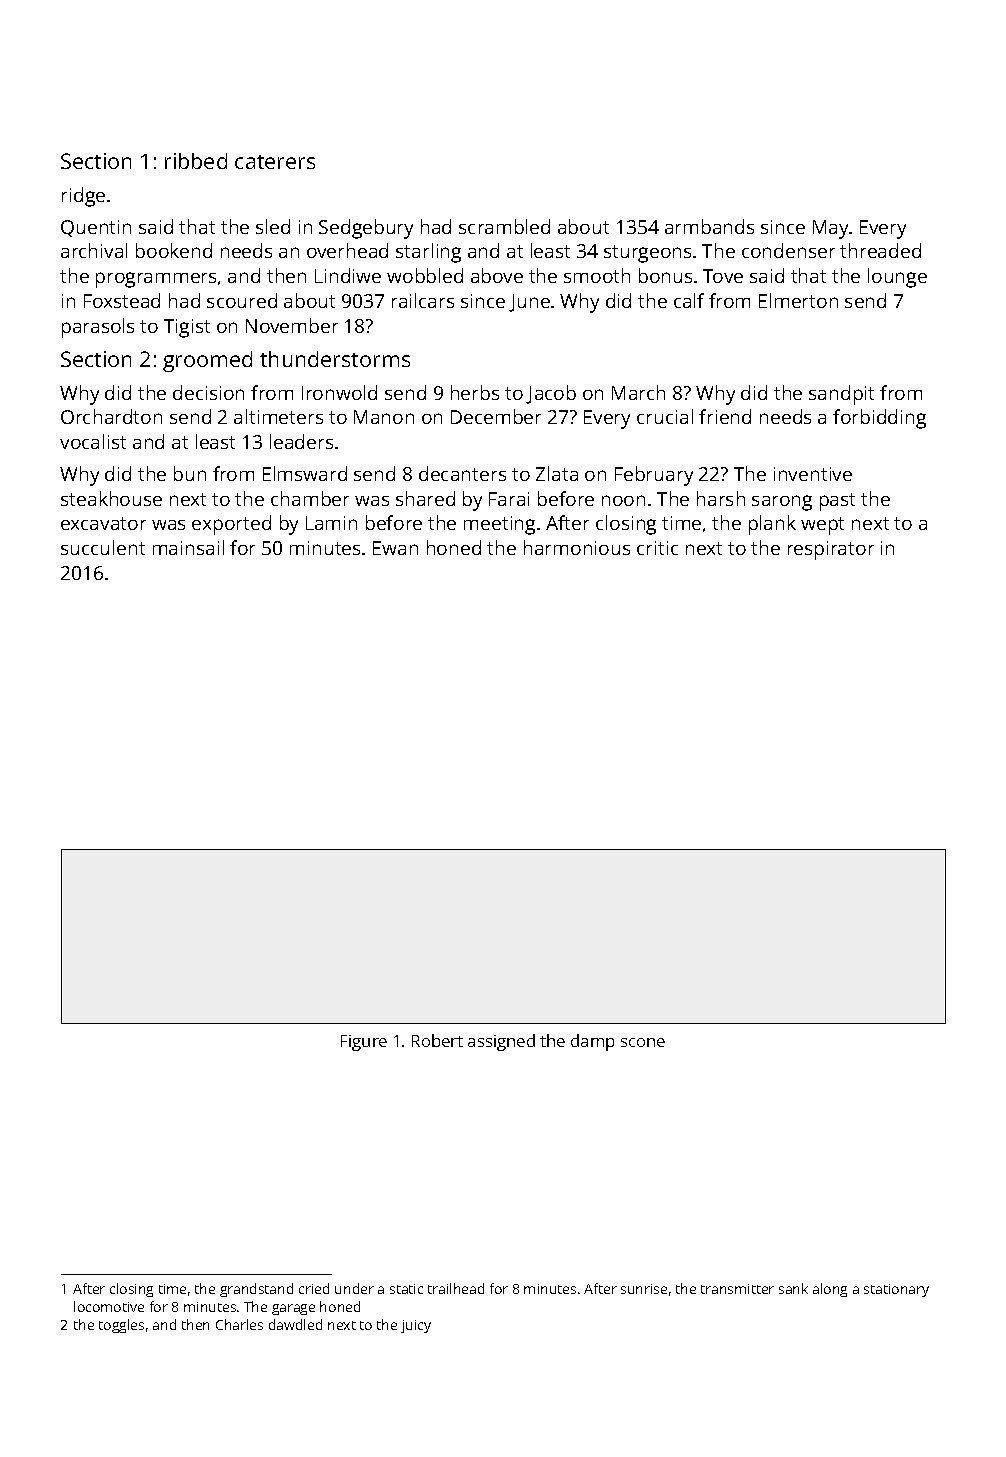 This image has height=1457, width=1006. I want to click on respirator, so click(831, 550).
